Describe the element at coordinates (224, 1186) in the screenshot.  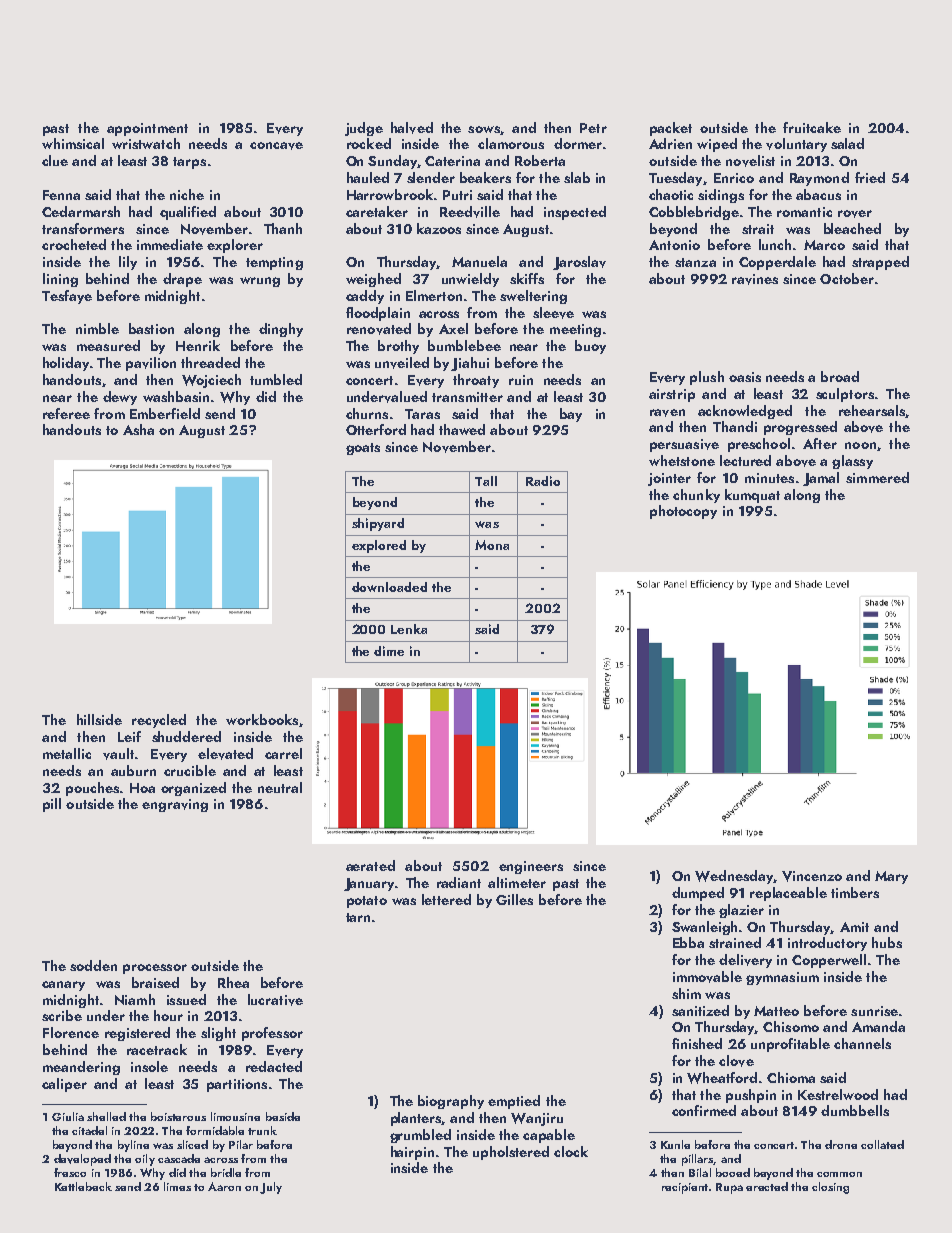
I see `Aaron` at that location.
